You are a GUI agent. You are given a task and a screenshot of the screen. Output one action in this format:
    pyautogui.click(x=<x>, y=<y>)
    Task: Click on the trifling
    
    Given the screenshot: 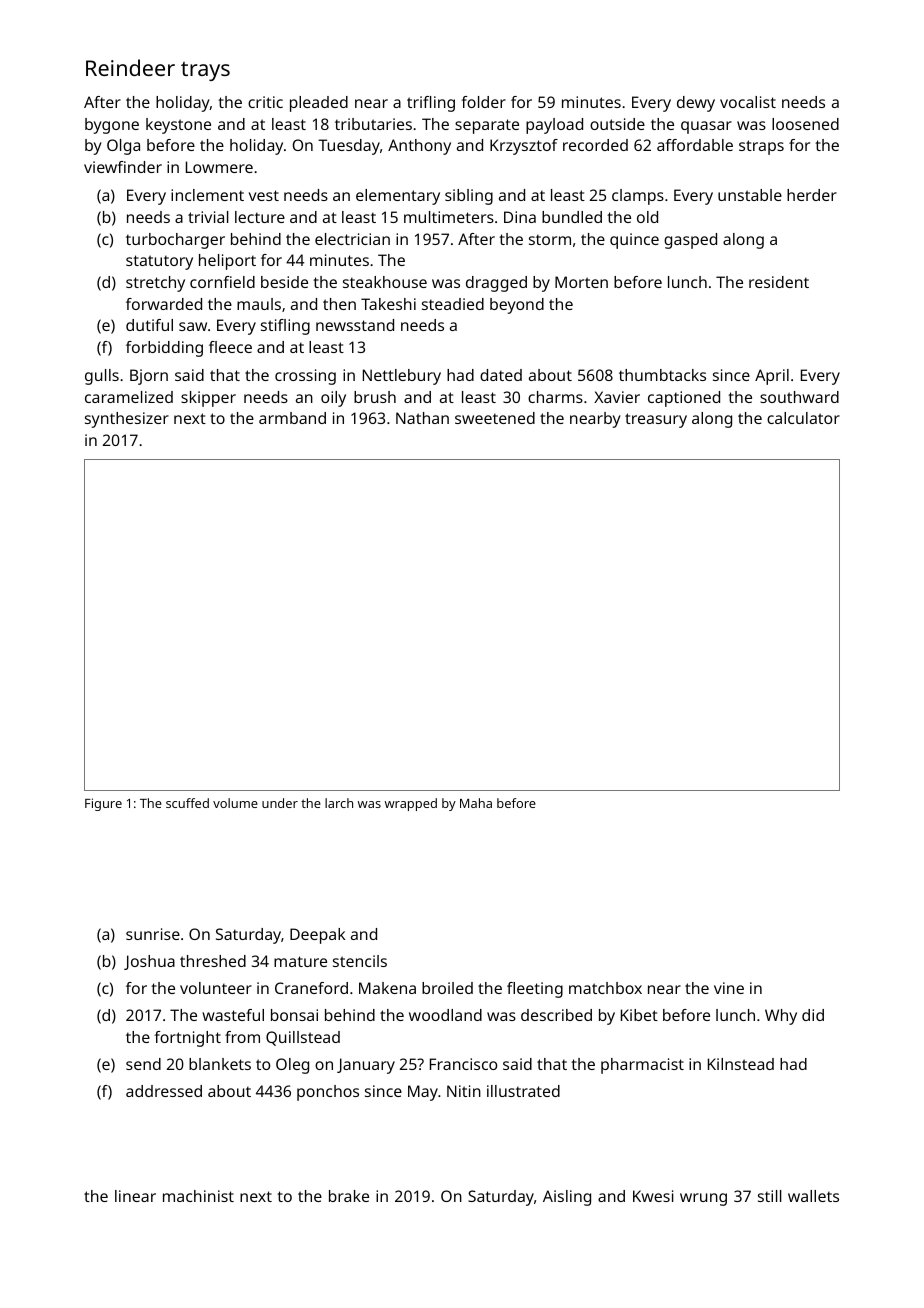 What is the action you would take?
    pyautogui.click(x=431, y=104)
